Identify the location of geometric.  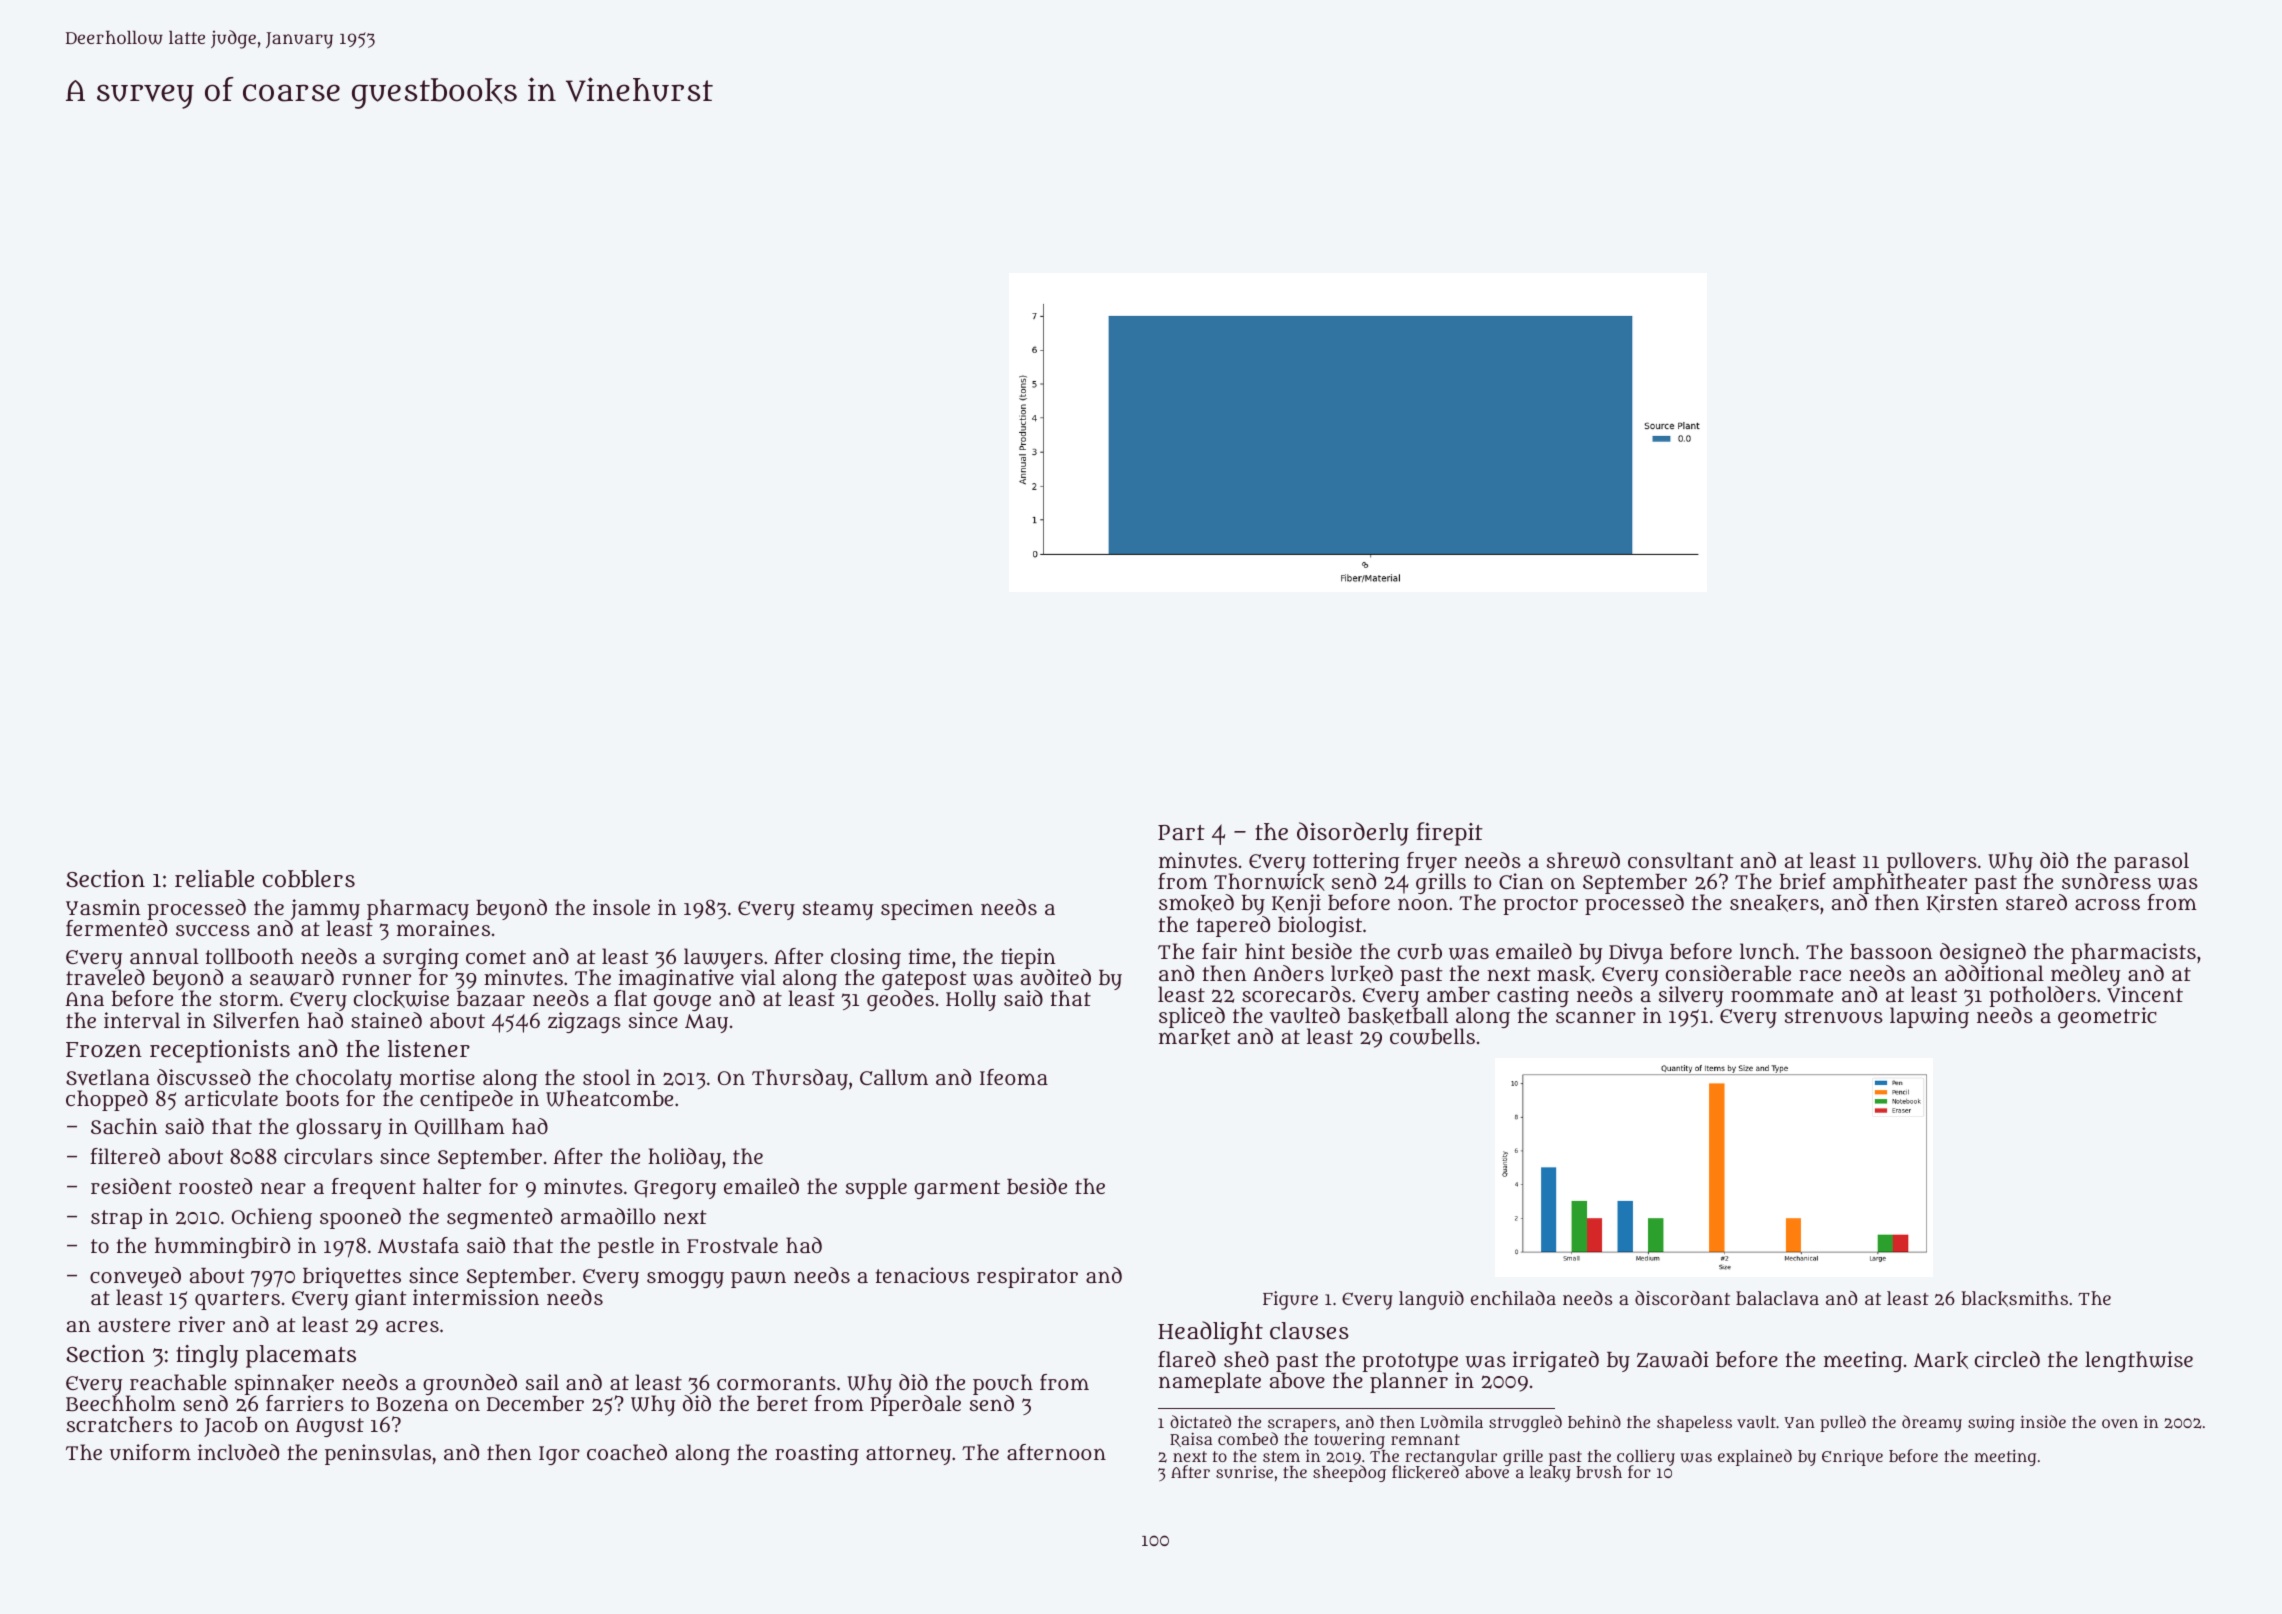
(2107, 1017).
